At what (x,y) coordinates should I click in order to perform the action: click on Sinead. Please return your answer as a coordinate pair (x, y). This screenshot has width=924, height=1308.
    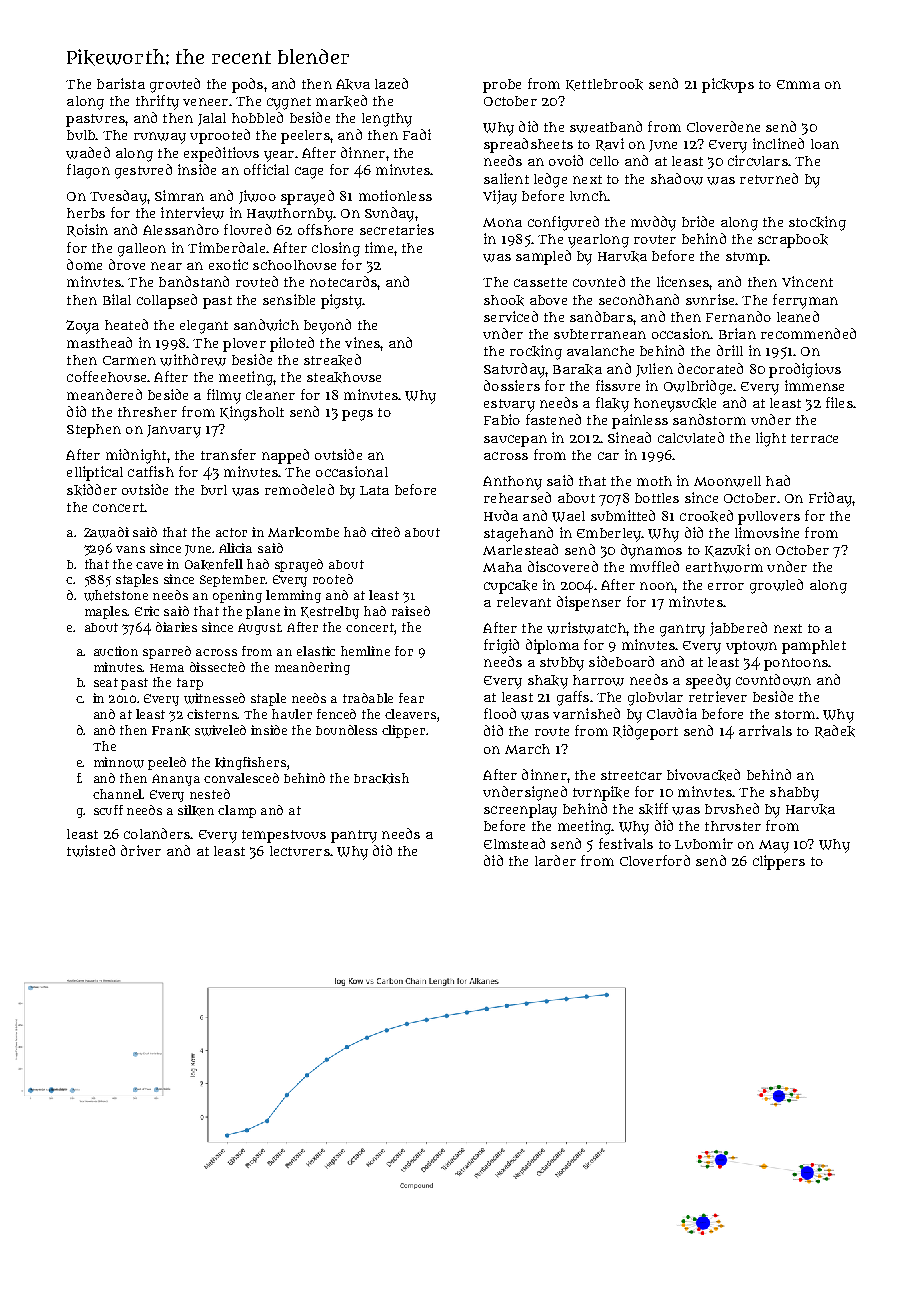
    Looking at the image, I should click on (629, 437).
